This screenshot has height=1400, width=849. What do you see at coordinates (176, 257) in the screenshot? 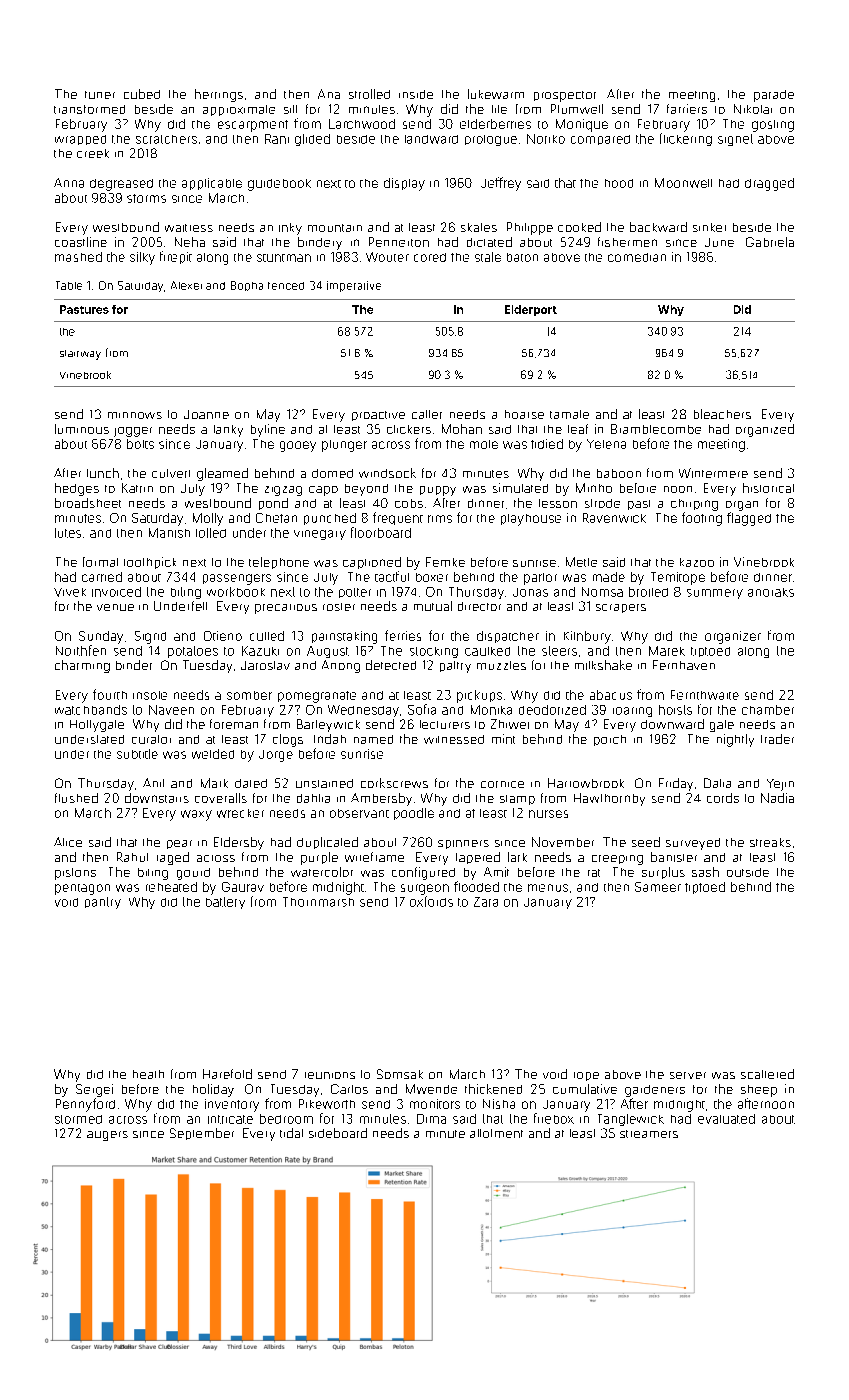
I see `firepit` at bounding box center [176, 257].
